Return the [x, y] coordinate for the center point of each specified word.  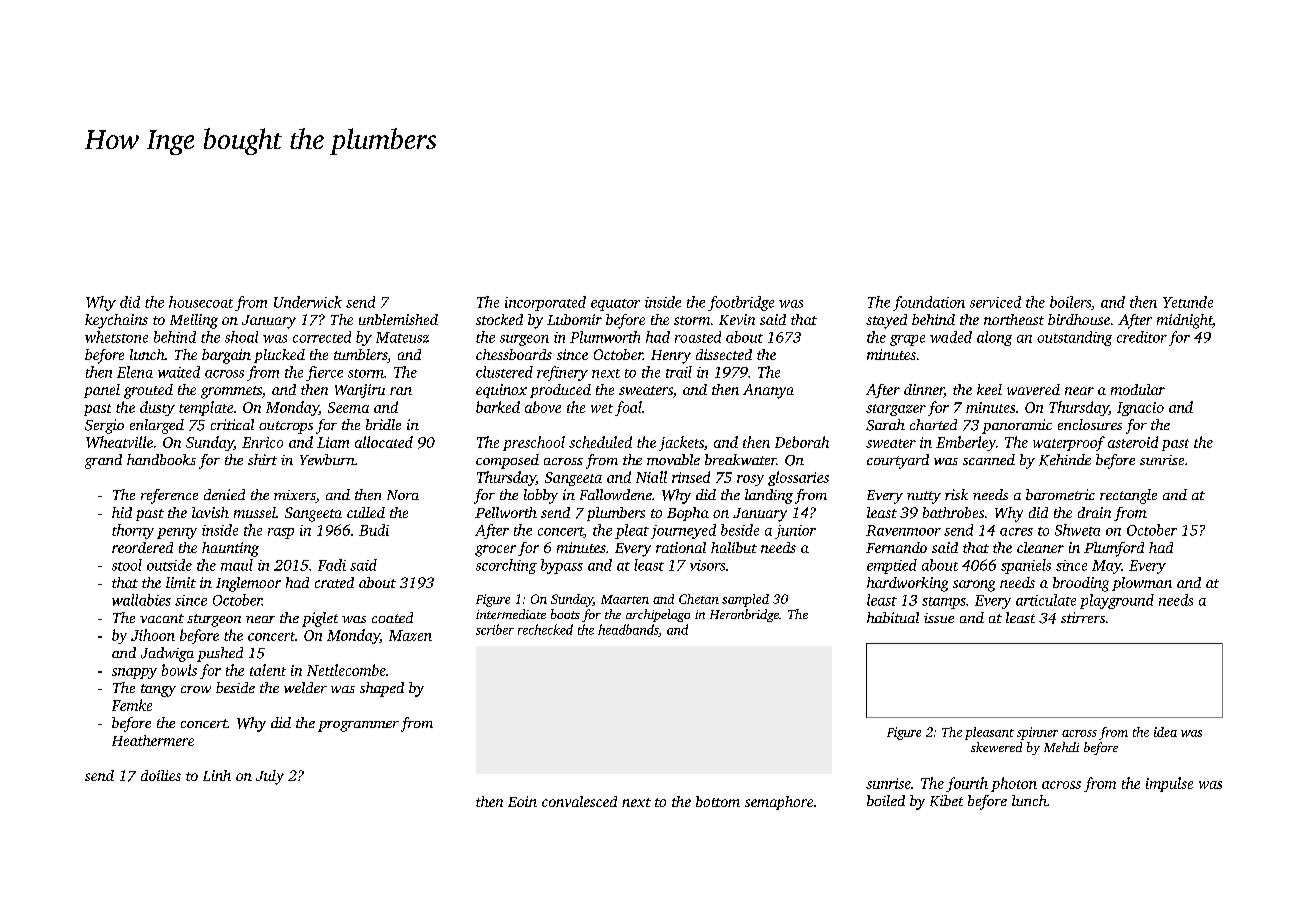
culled [366, 512]
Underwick [308, 302]
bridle [383, 424]
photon [1014, 784]
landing [769, 496]
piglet [320, 619]
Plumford [1114, 549]
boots [565, 614]
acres [1016, 532]
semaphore [779, 803]
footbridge [741, 303]
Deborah [802, 442]
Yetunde [1188, 302]
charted [933, 424]
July [270, 777]
